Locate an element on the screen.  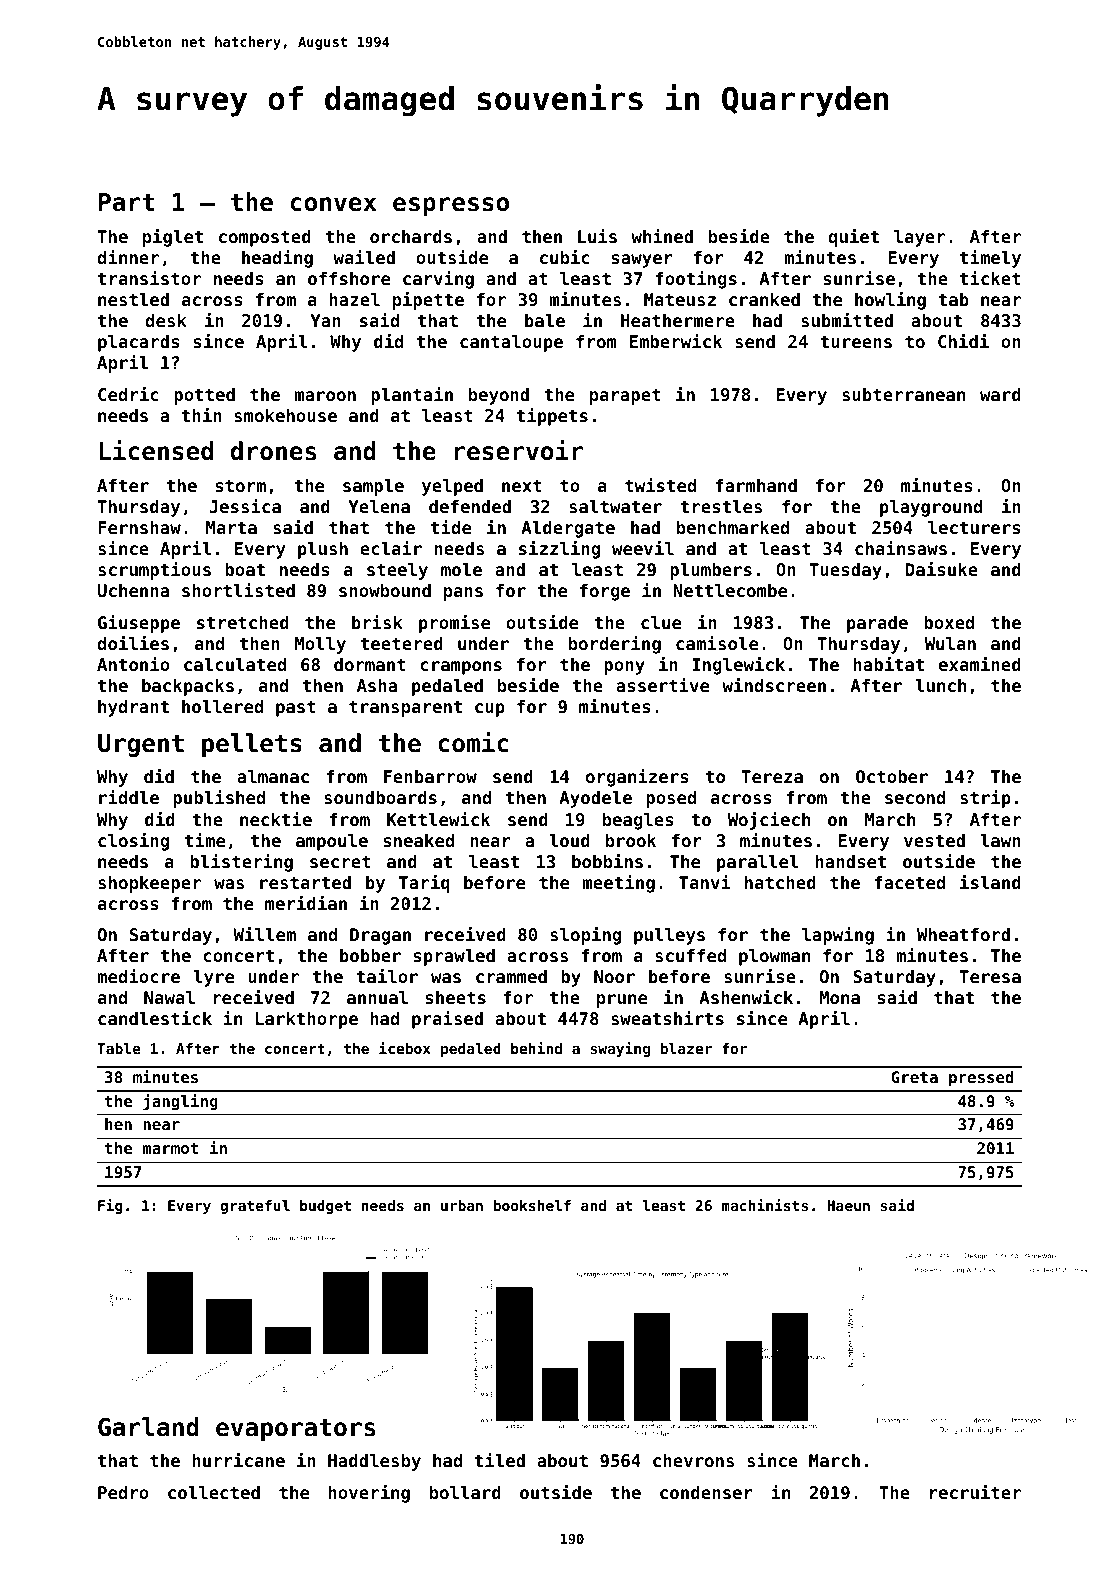
Part is located at coordinates (126, 202).
